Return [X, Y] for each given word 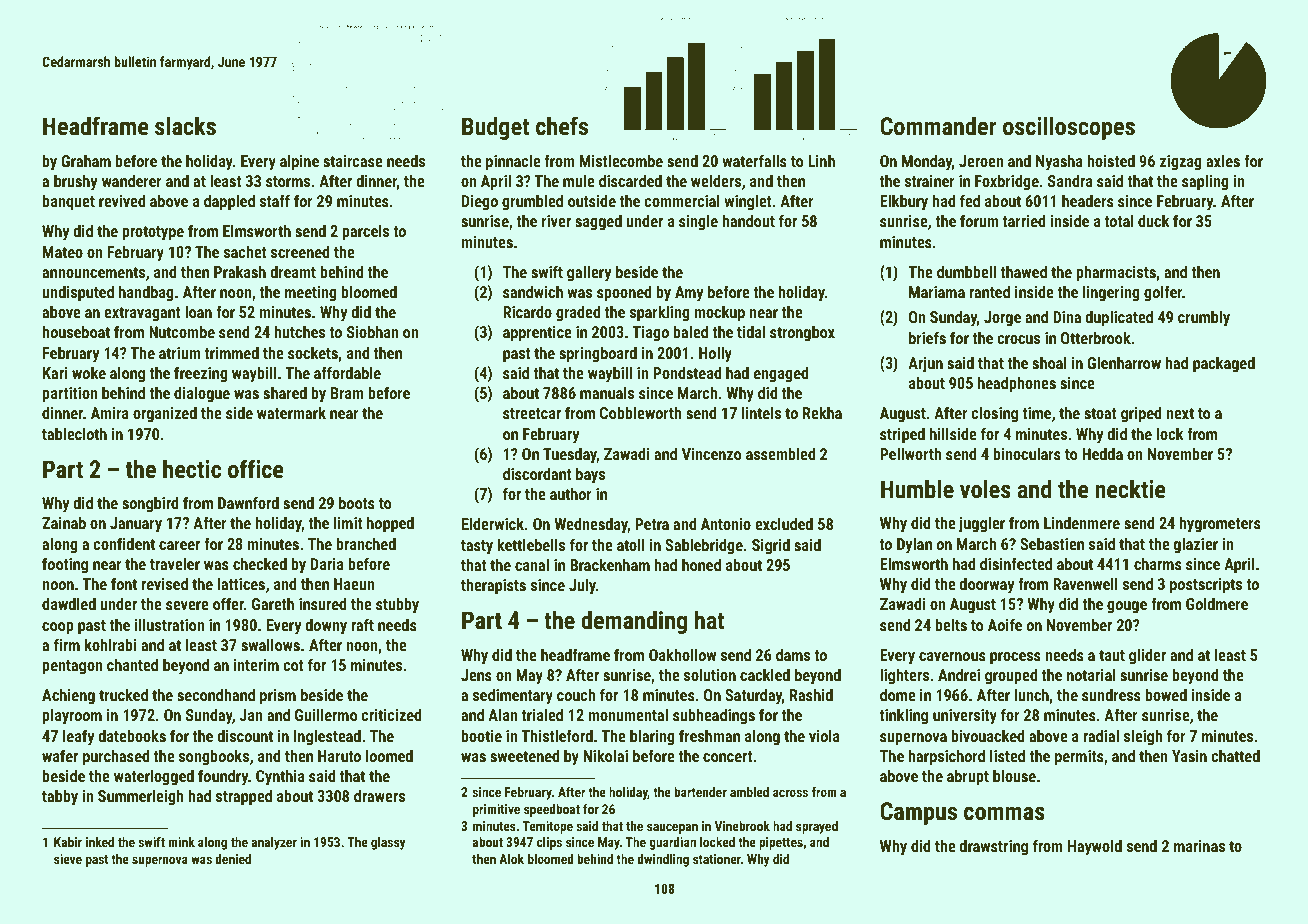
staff [275, 200]
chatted [1235, 755]
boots [357, 502]
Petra [652, 524]
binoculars [1027, 453]
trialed [542, 714]
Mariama [937, 292]
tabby [60, 797]
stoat [1100, 413]
